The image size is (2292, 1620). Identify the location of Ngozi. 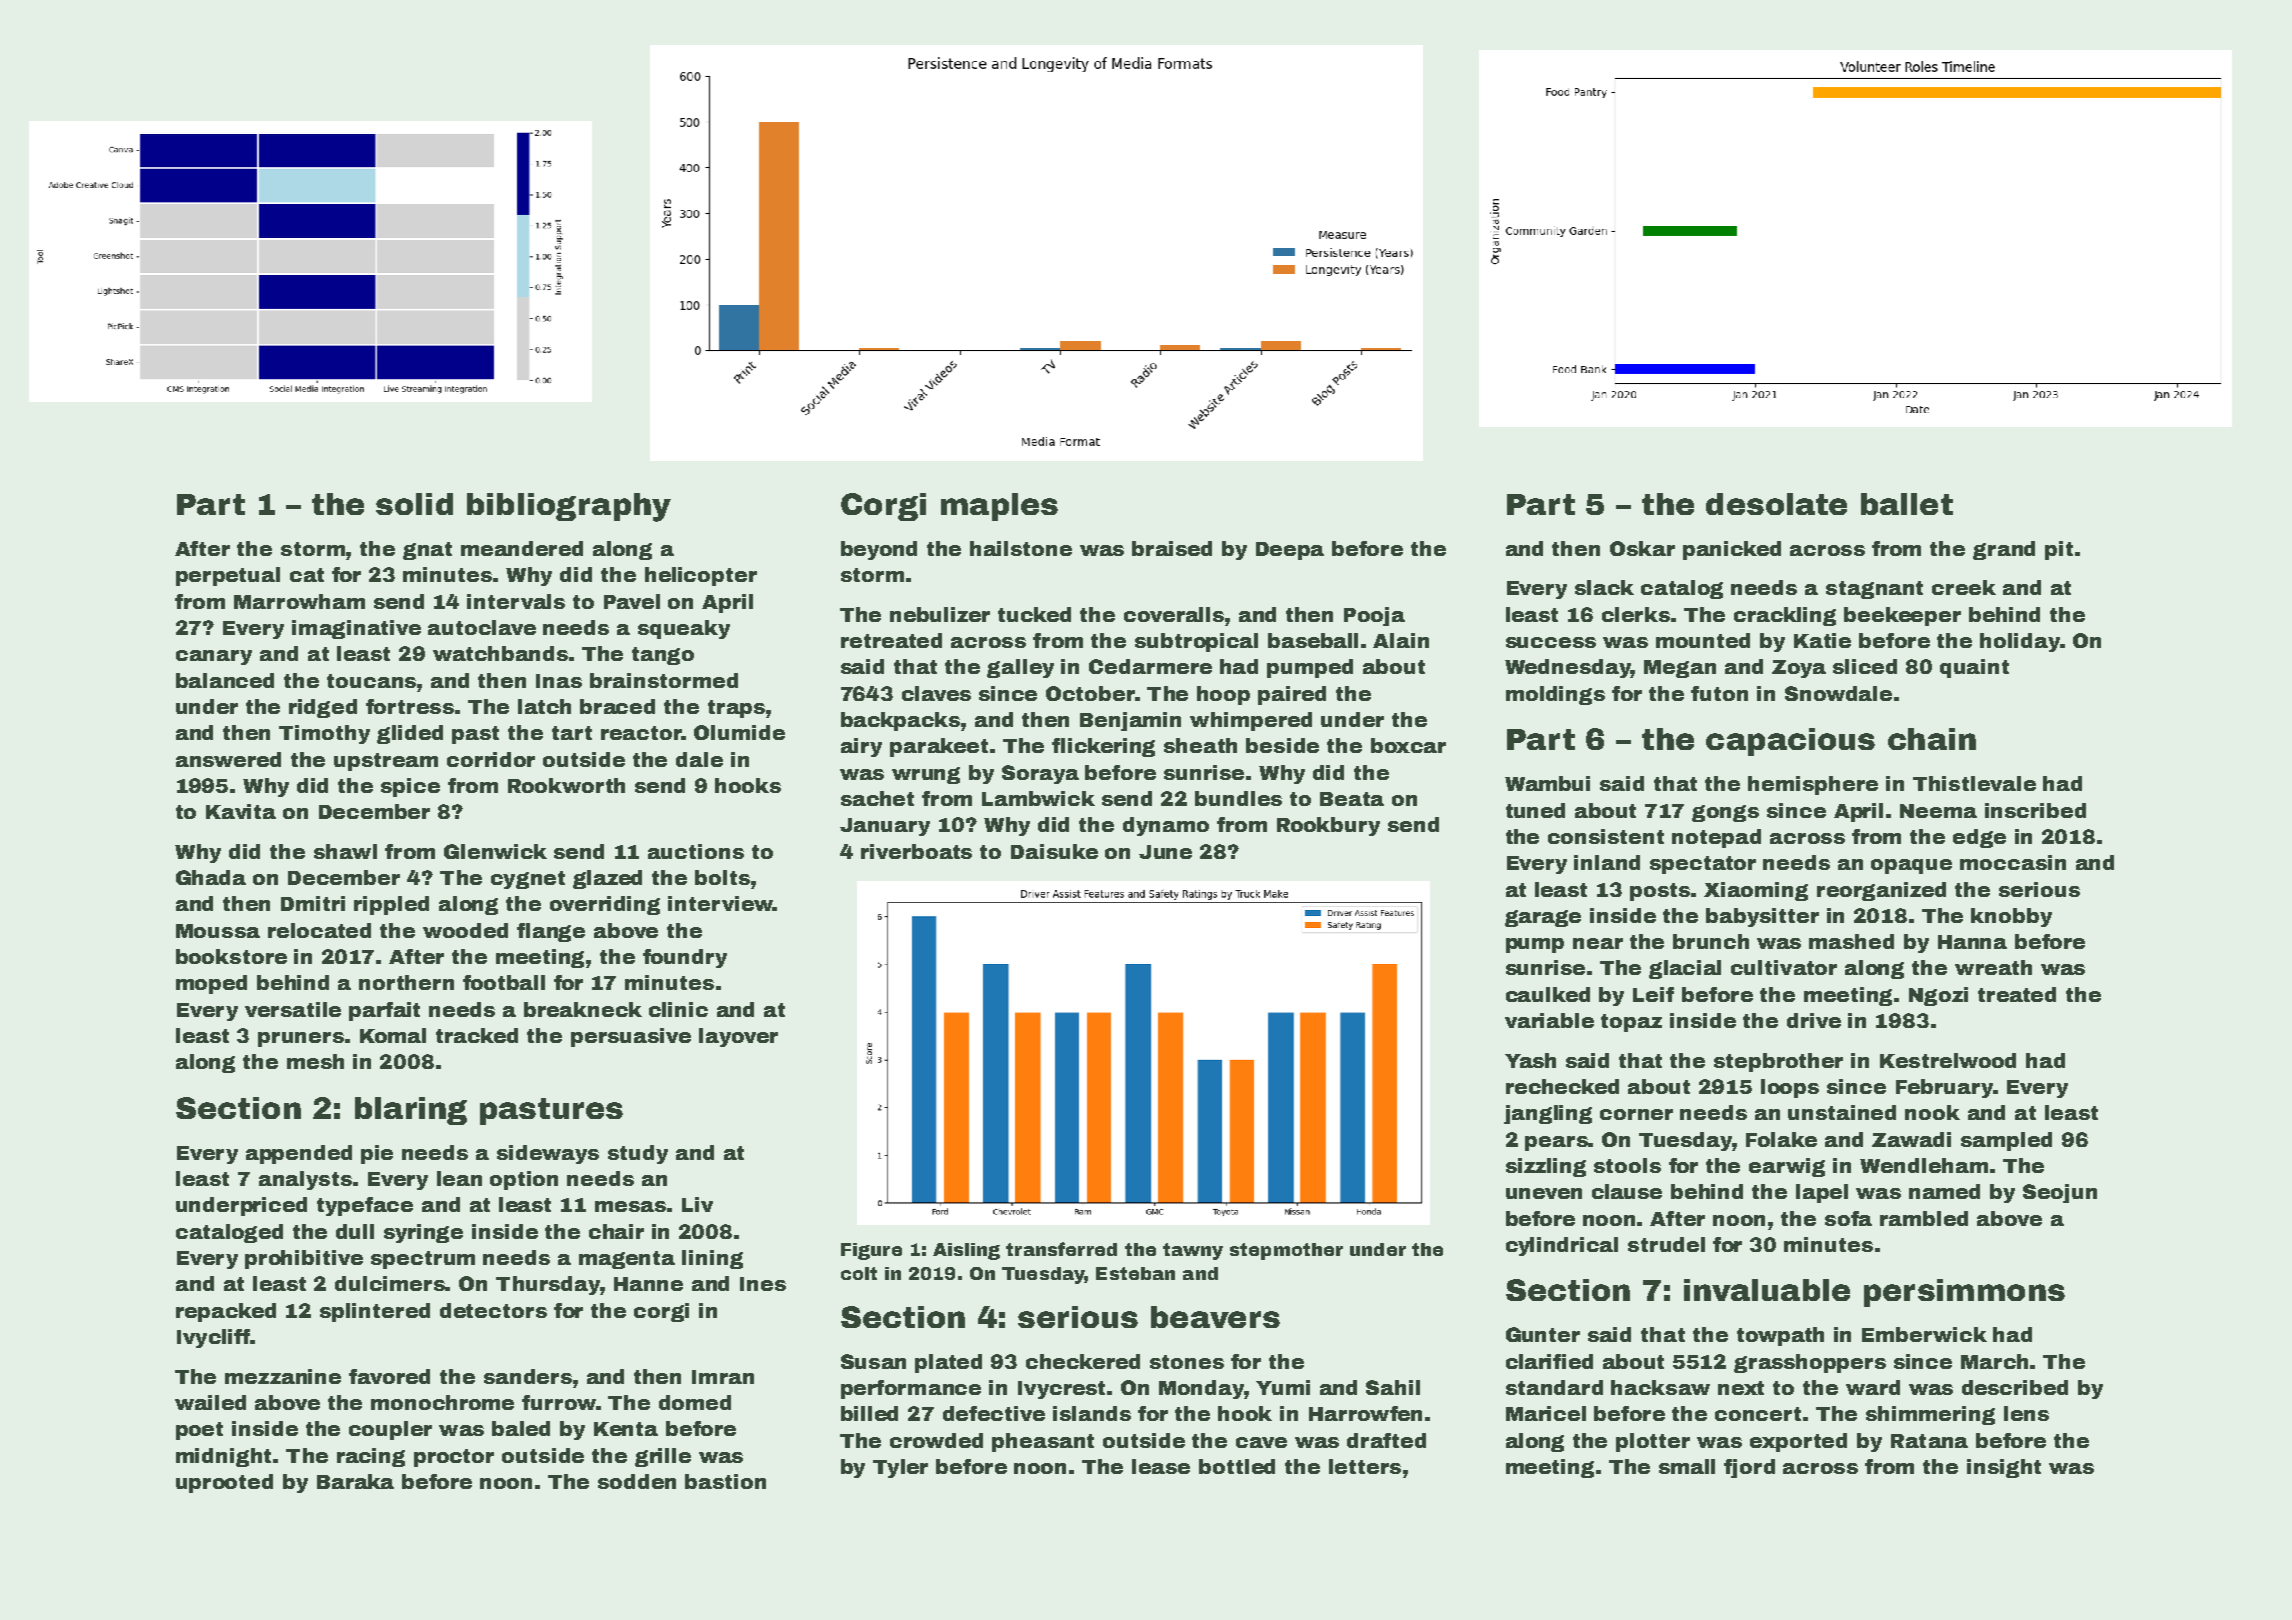
(1938, 996).
